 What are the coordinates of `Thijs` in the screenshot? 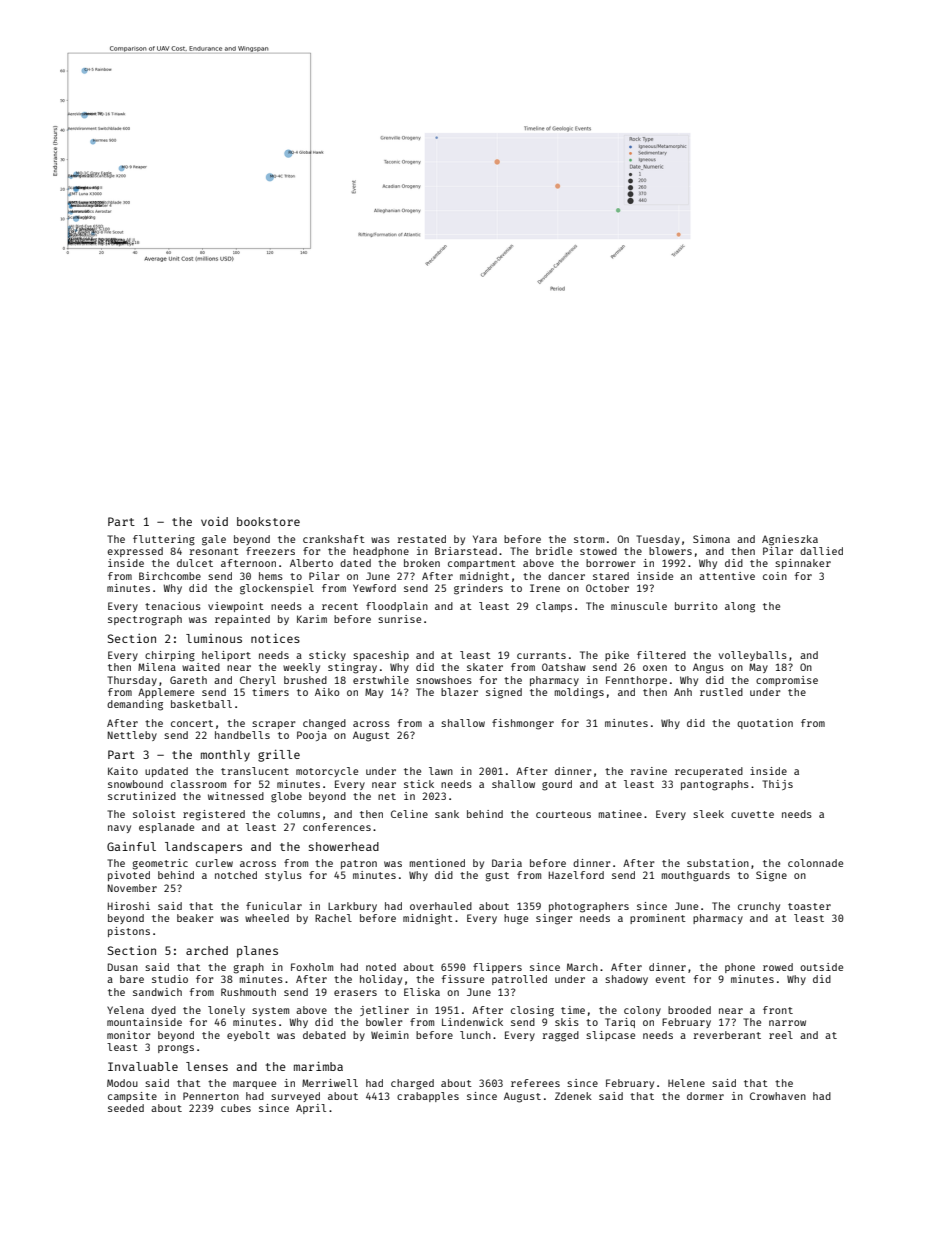 It's located at (777, 785).
